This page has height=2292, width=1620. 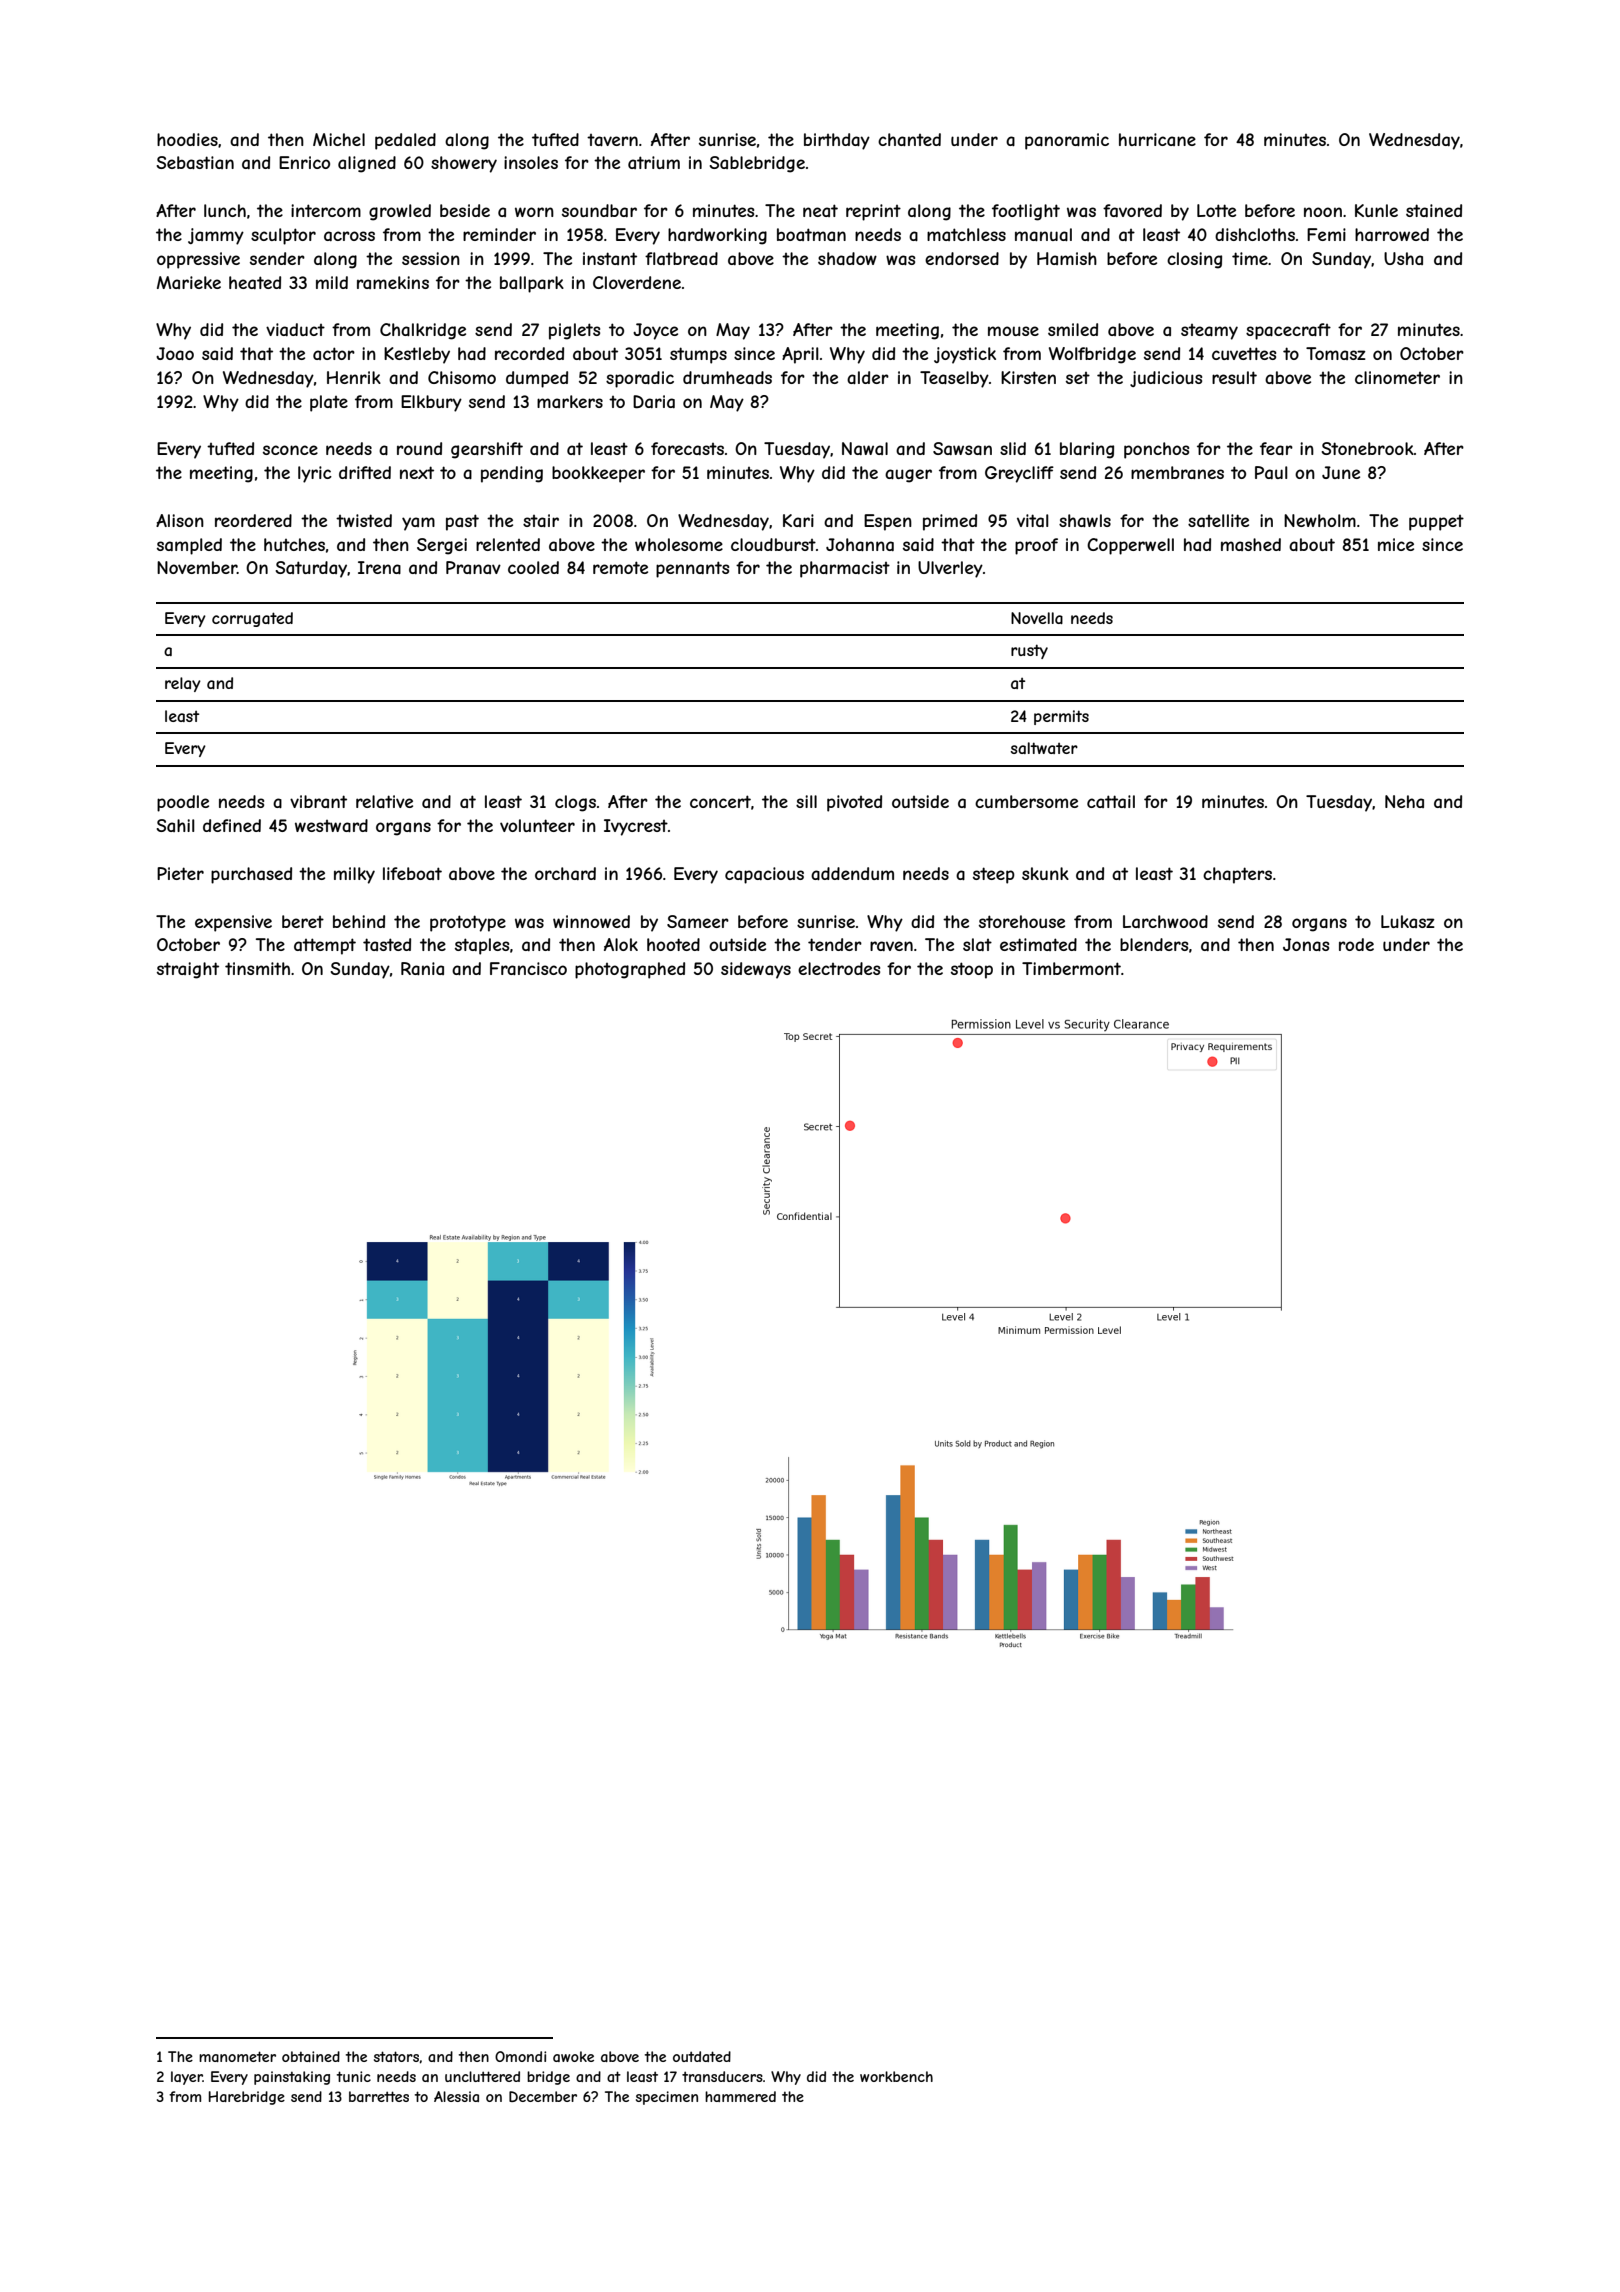 What do you see at coordinates (756, 970) in the page?
I see `sideways` at bounding box center [756, 970].
